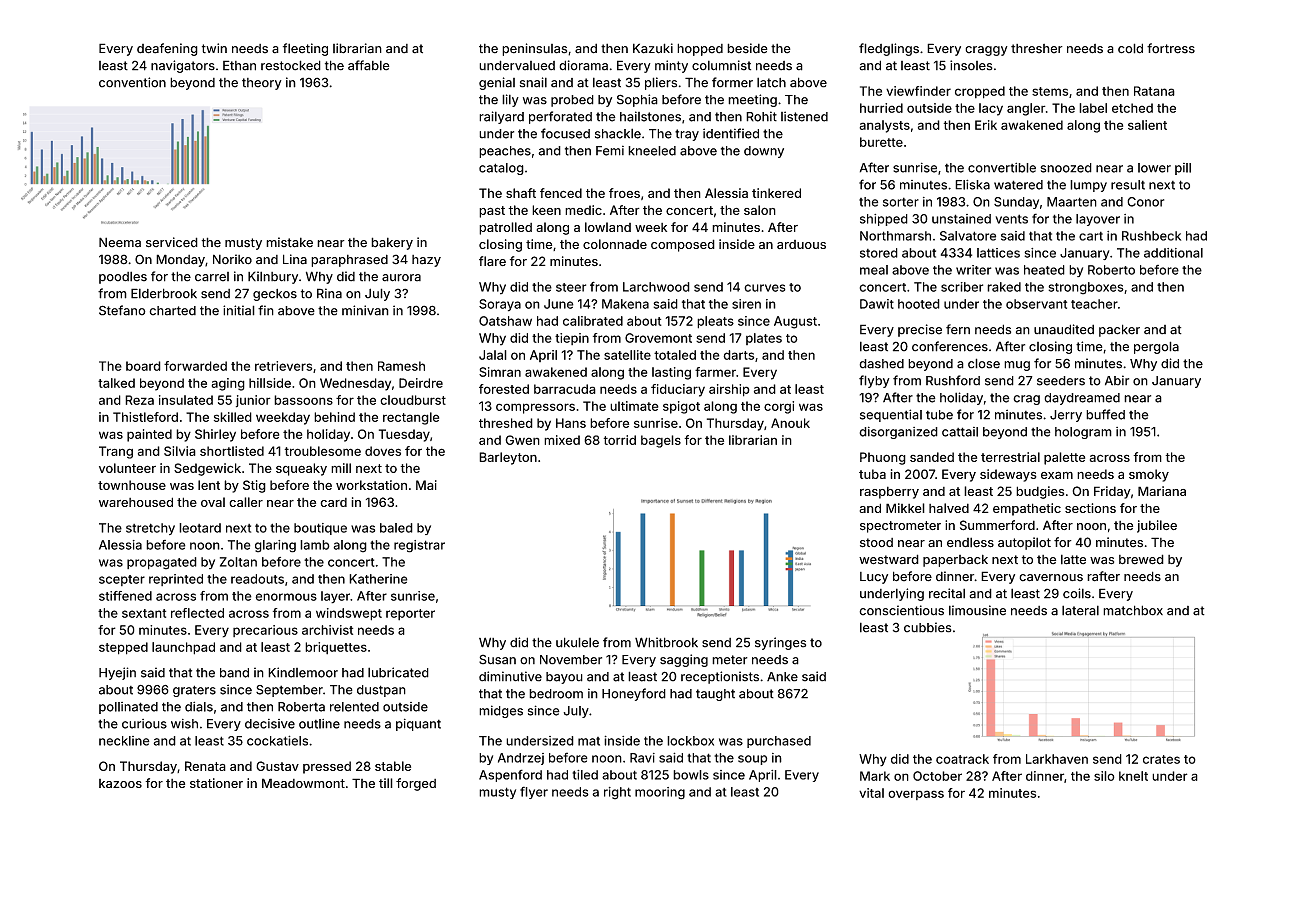 Image resolution: width=1308 pixels, height=924 pixels. I want to click on registrar, so click(419, 546).
